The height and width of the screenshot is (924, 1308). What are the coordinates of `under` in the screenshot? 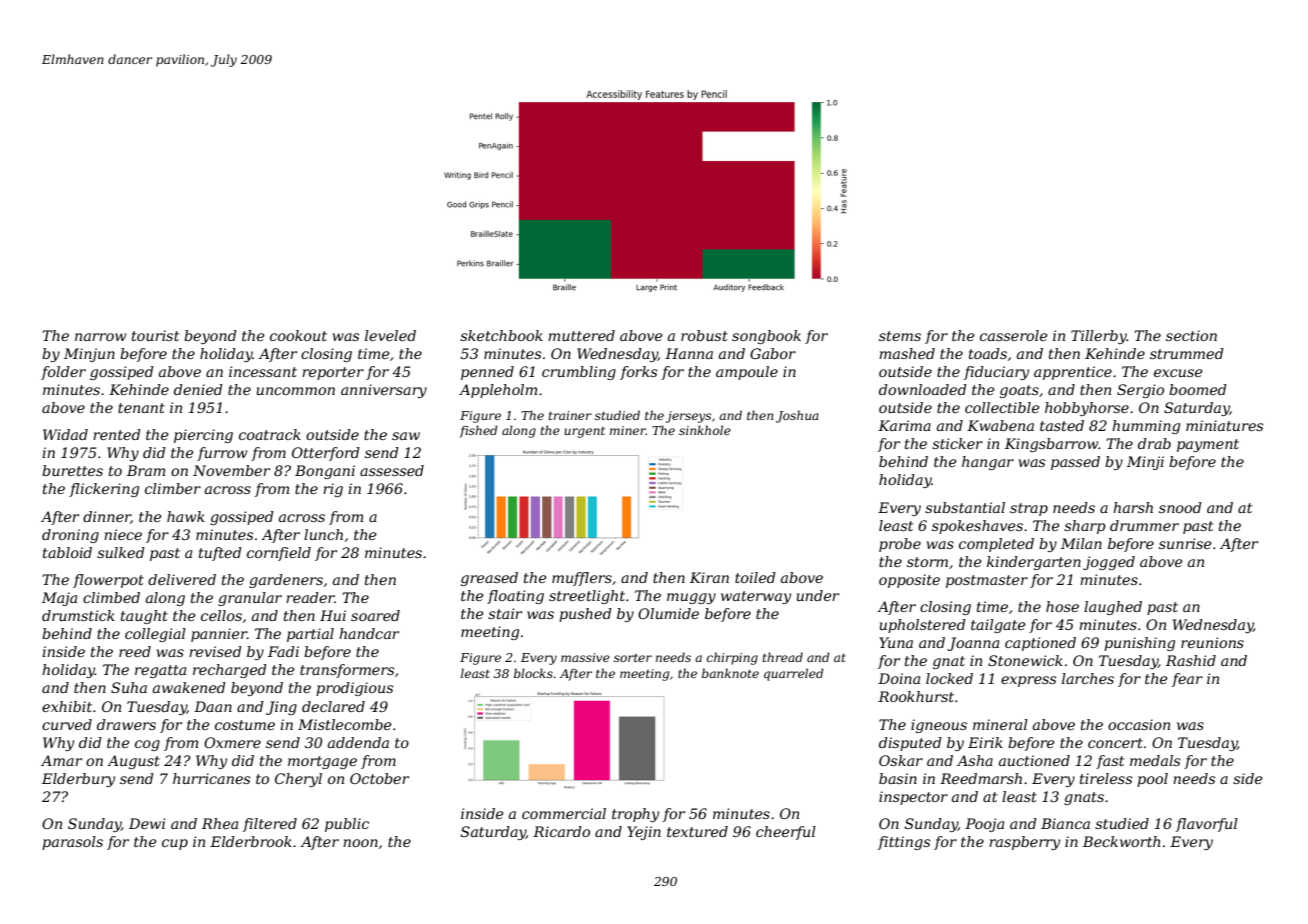 It's located at (818, 595).
